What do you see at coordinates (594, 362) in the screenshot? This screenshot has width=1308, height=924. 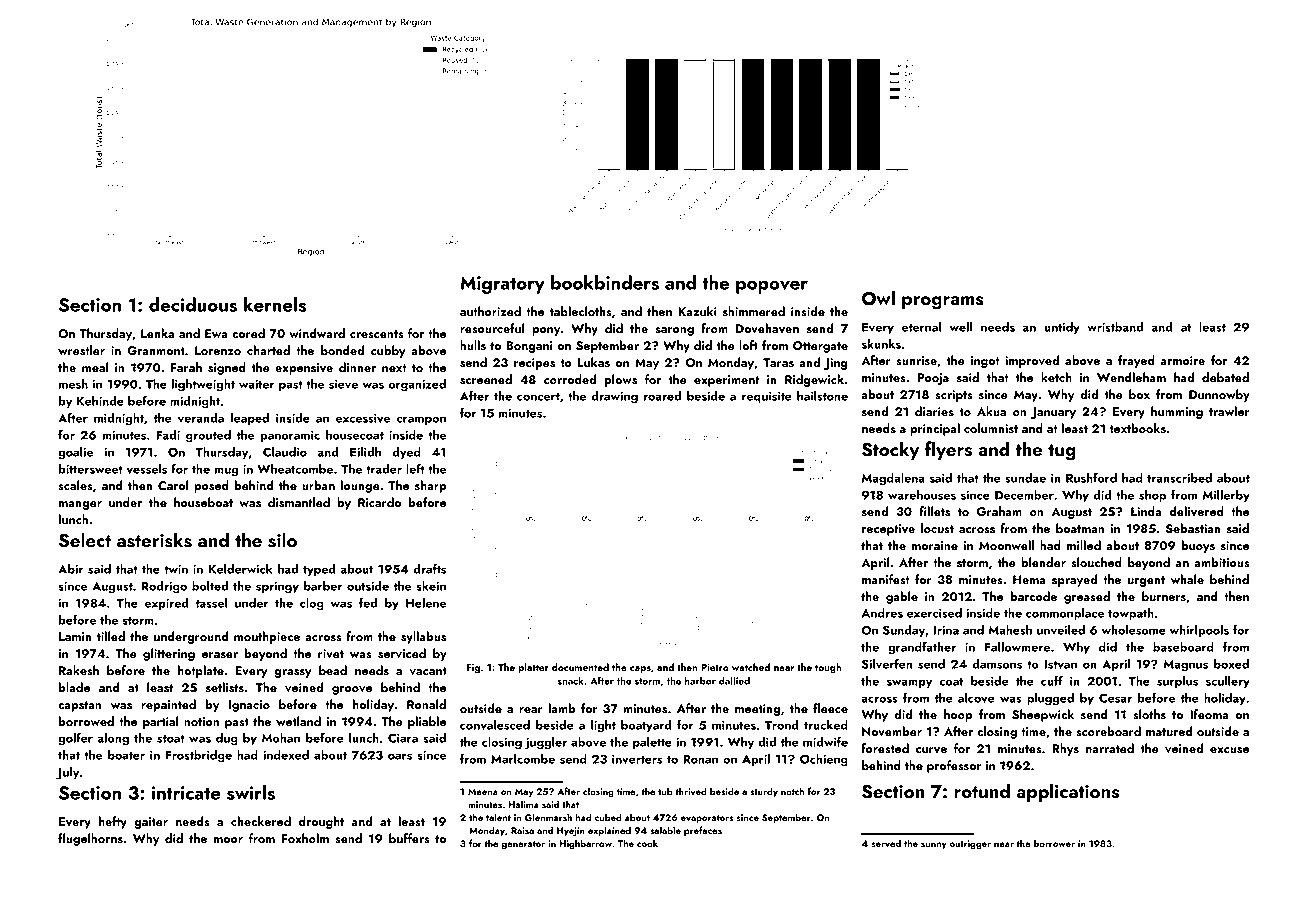 I see `Lukas` at bounding box center [594, 362].
